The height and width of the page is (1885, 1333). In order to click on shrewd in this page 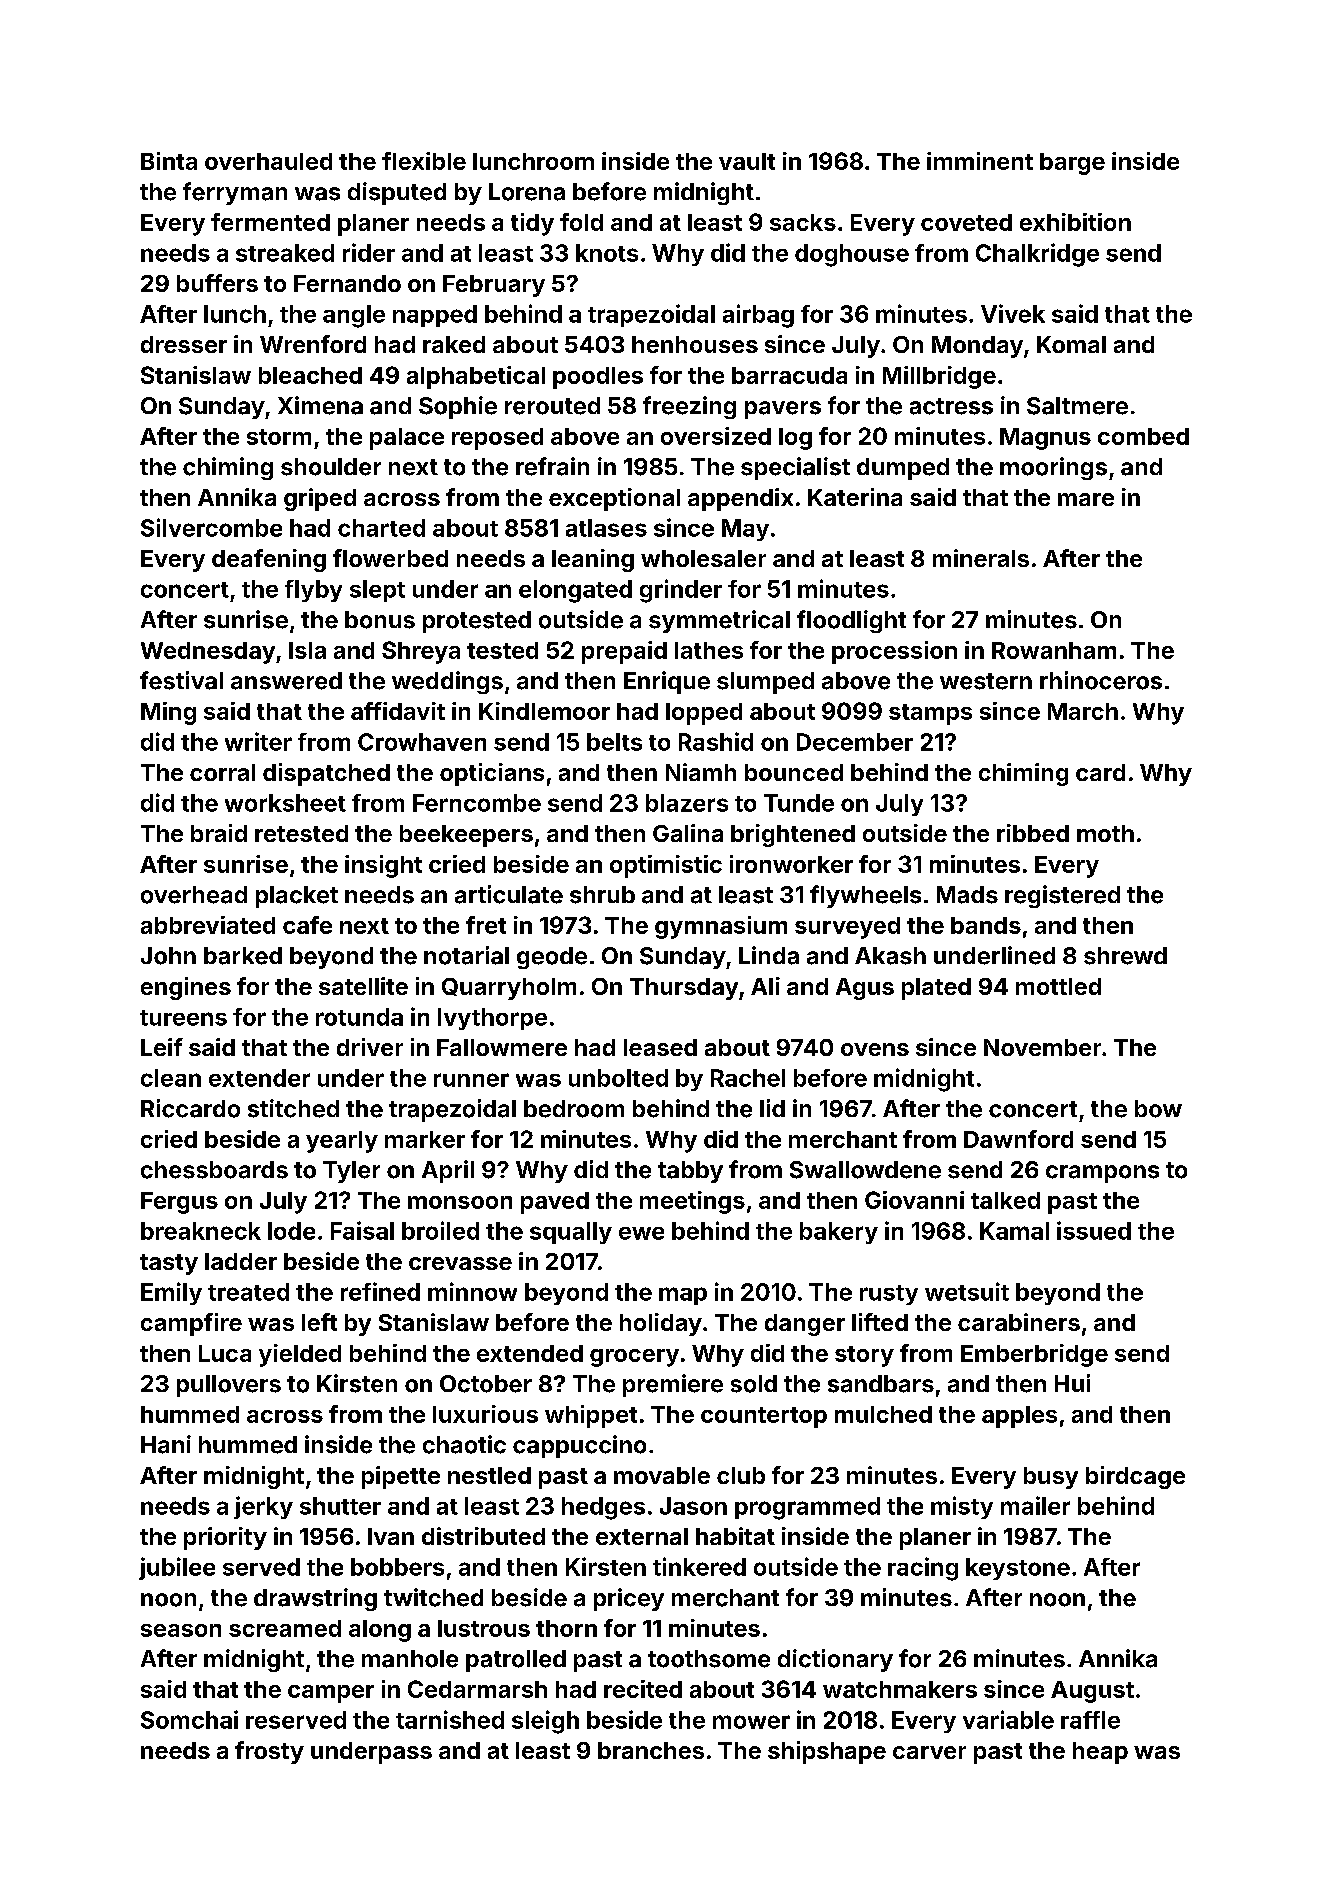, I will do `click(1125, 956)`.
